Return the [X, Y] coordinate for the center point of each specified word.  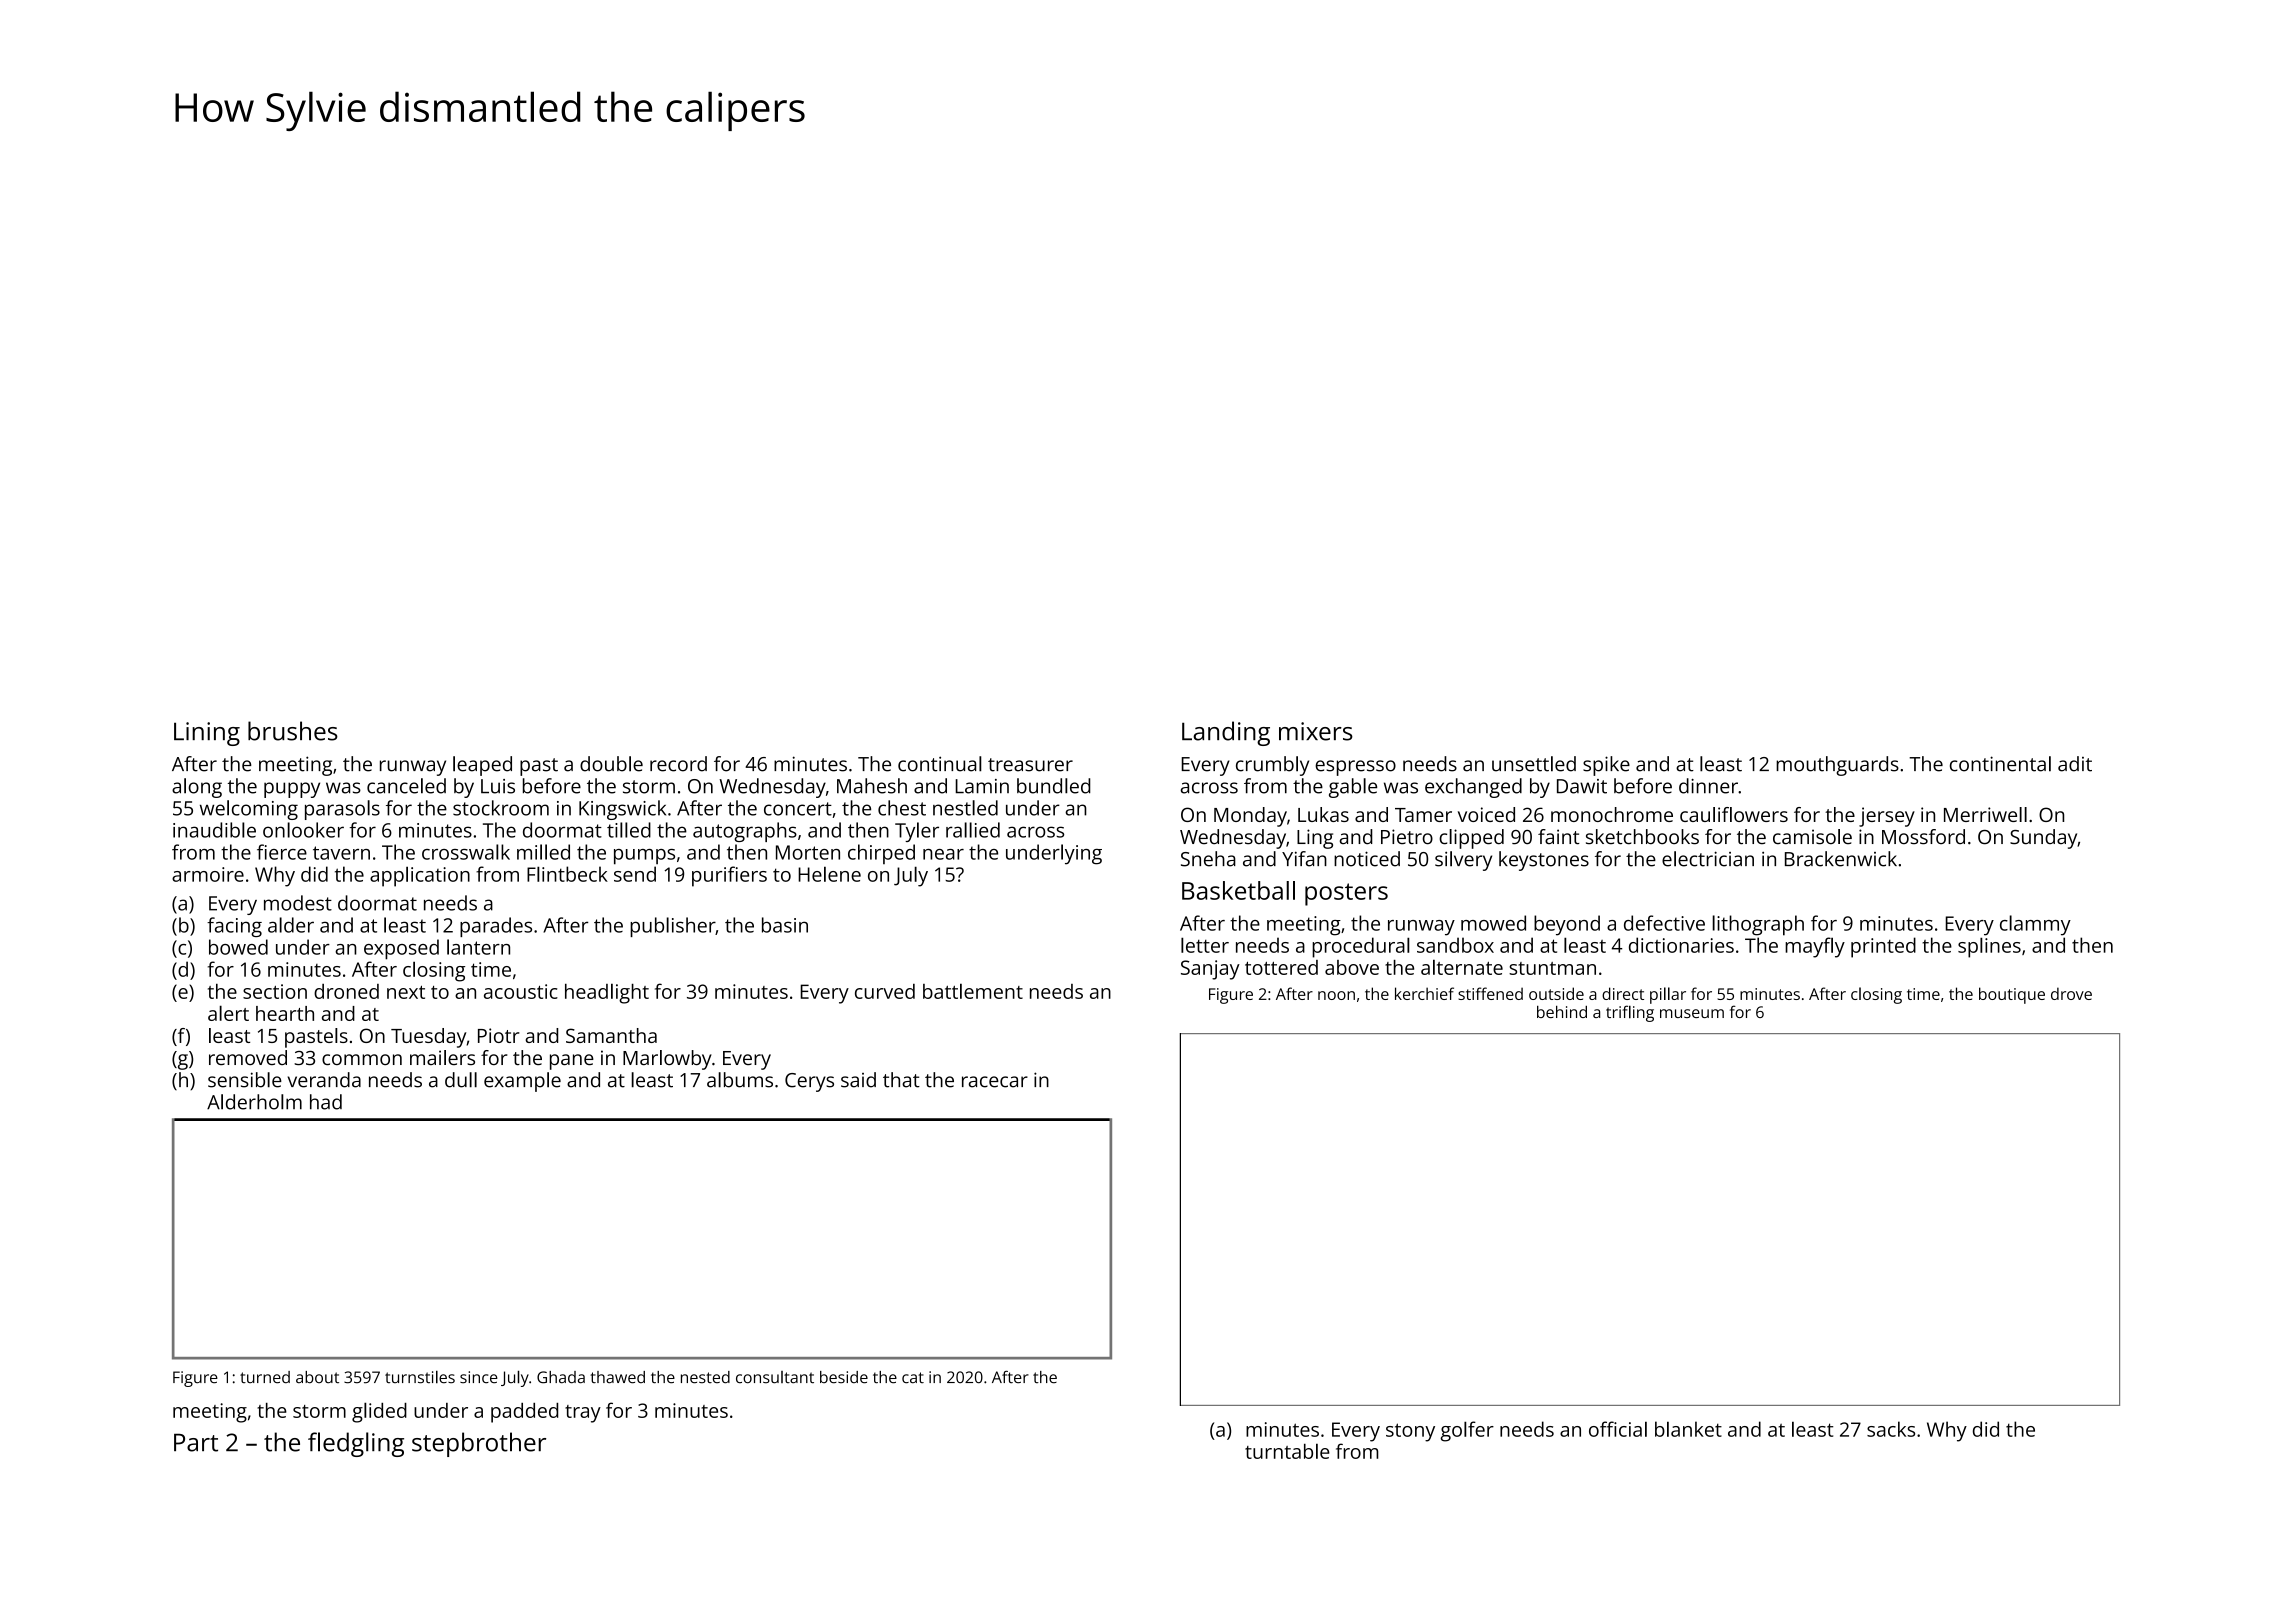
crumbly [1272, 766]
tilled [629, 830]
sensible [245, 1080]
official [1618, 1429]
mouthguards [1837, 766]
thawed [617, 1377]
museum [1692, 1013]
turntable [1287, 1451]
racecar [995, 1082]
